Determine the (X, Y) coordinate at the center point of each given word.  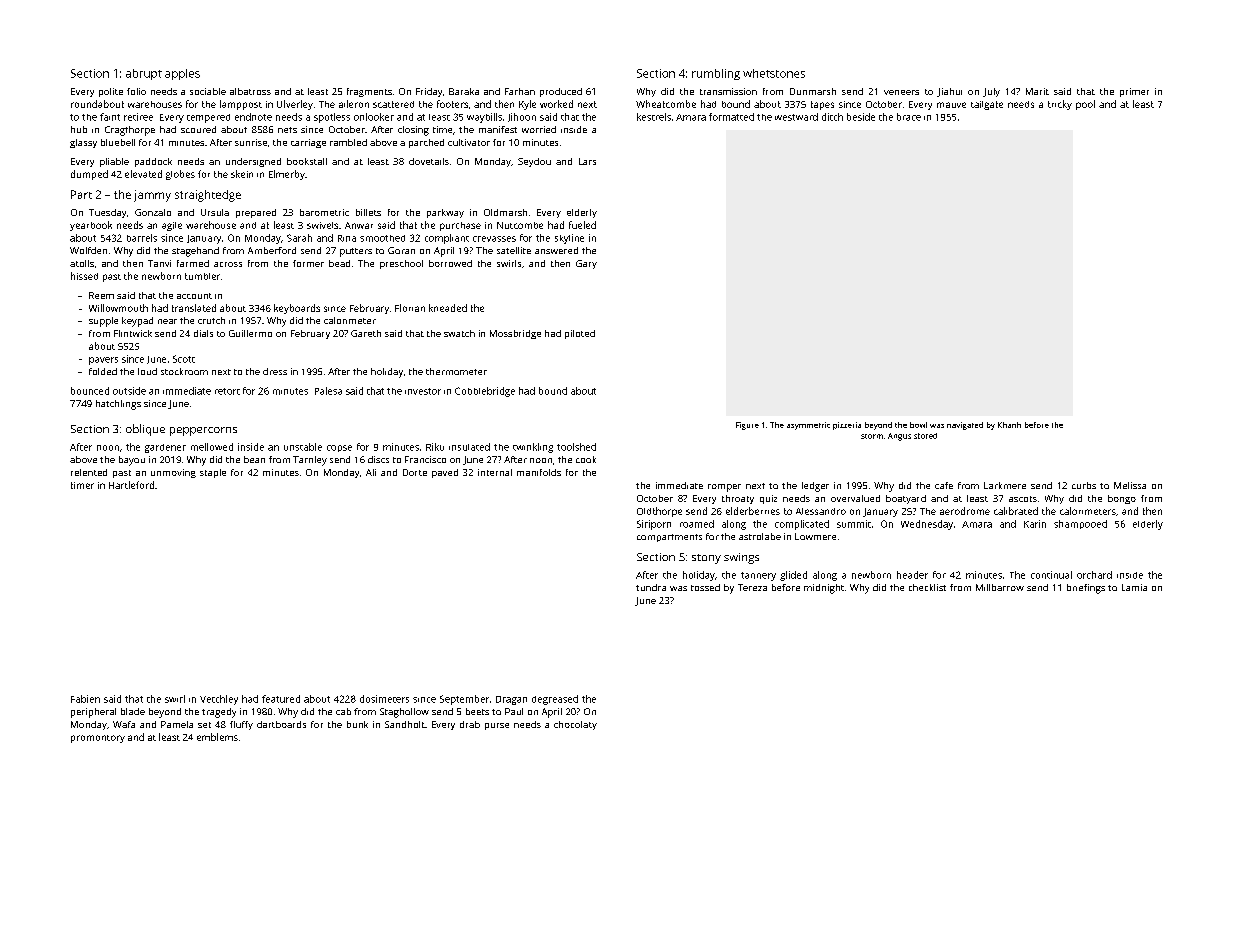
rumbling (716, 74)
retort (227, 391)
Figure (747, 426)
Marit (1037, 91)
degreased (555, 700)
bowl (918, 425)
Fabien (85, 699)
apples (182, 74)
